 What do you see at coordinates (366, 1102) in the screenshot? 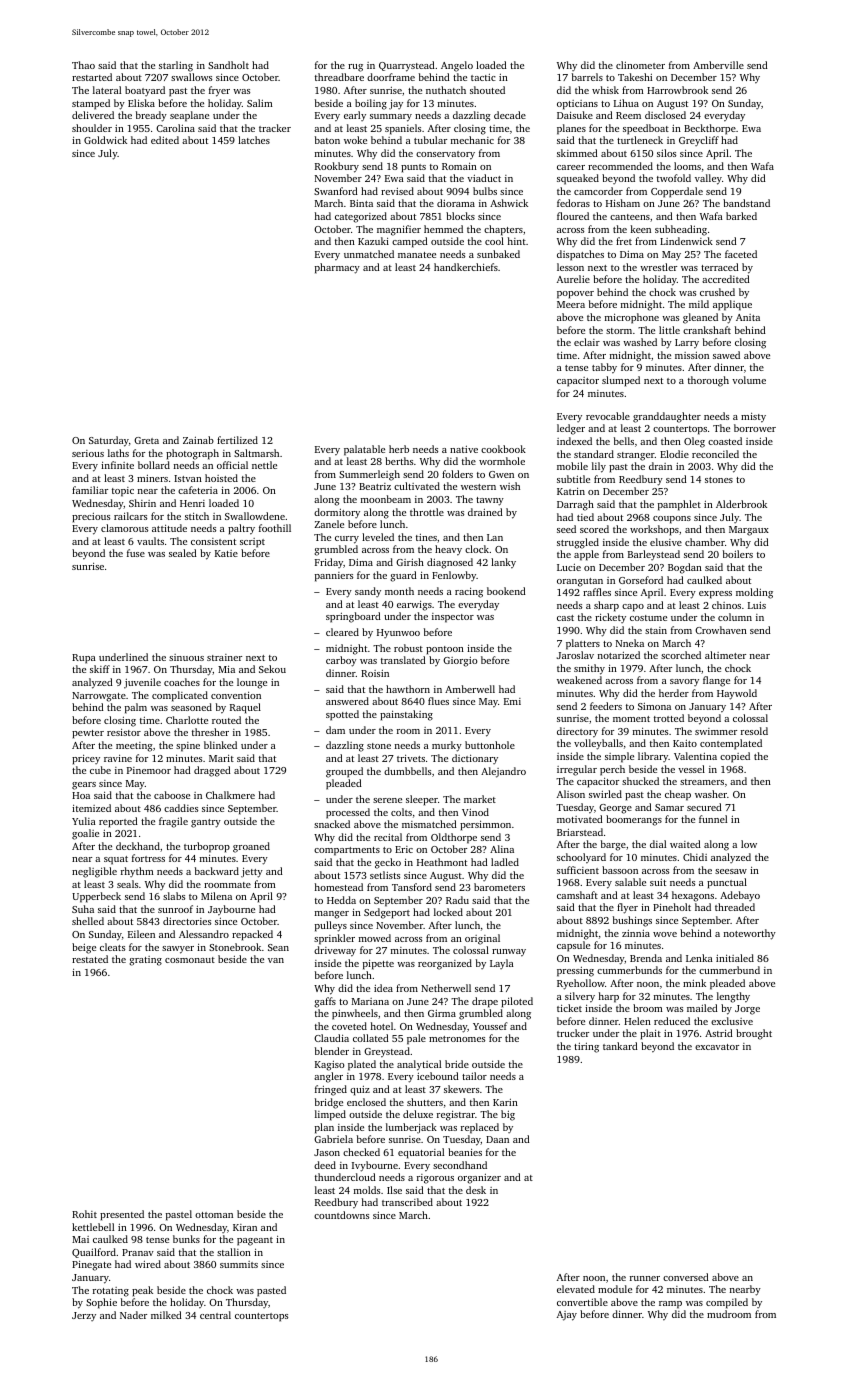
I see `enclosed` at bounding box center [366, 1102].
